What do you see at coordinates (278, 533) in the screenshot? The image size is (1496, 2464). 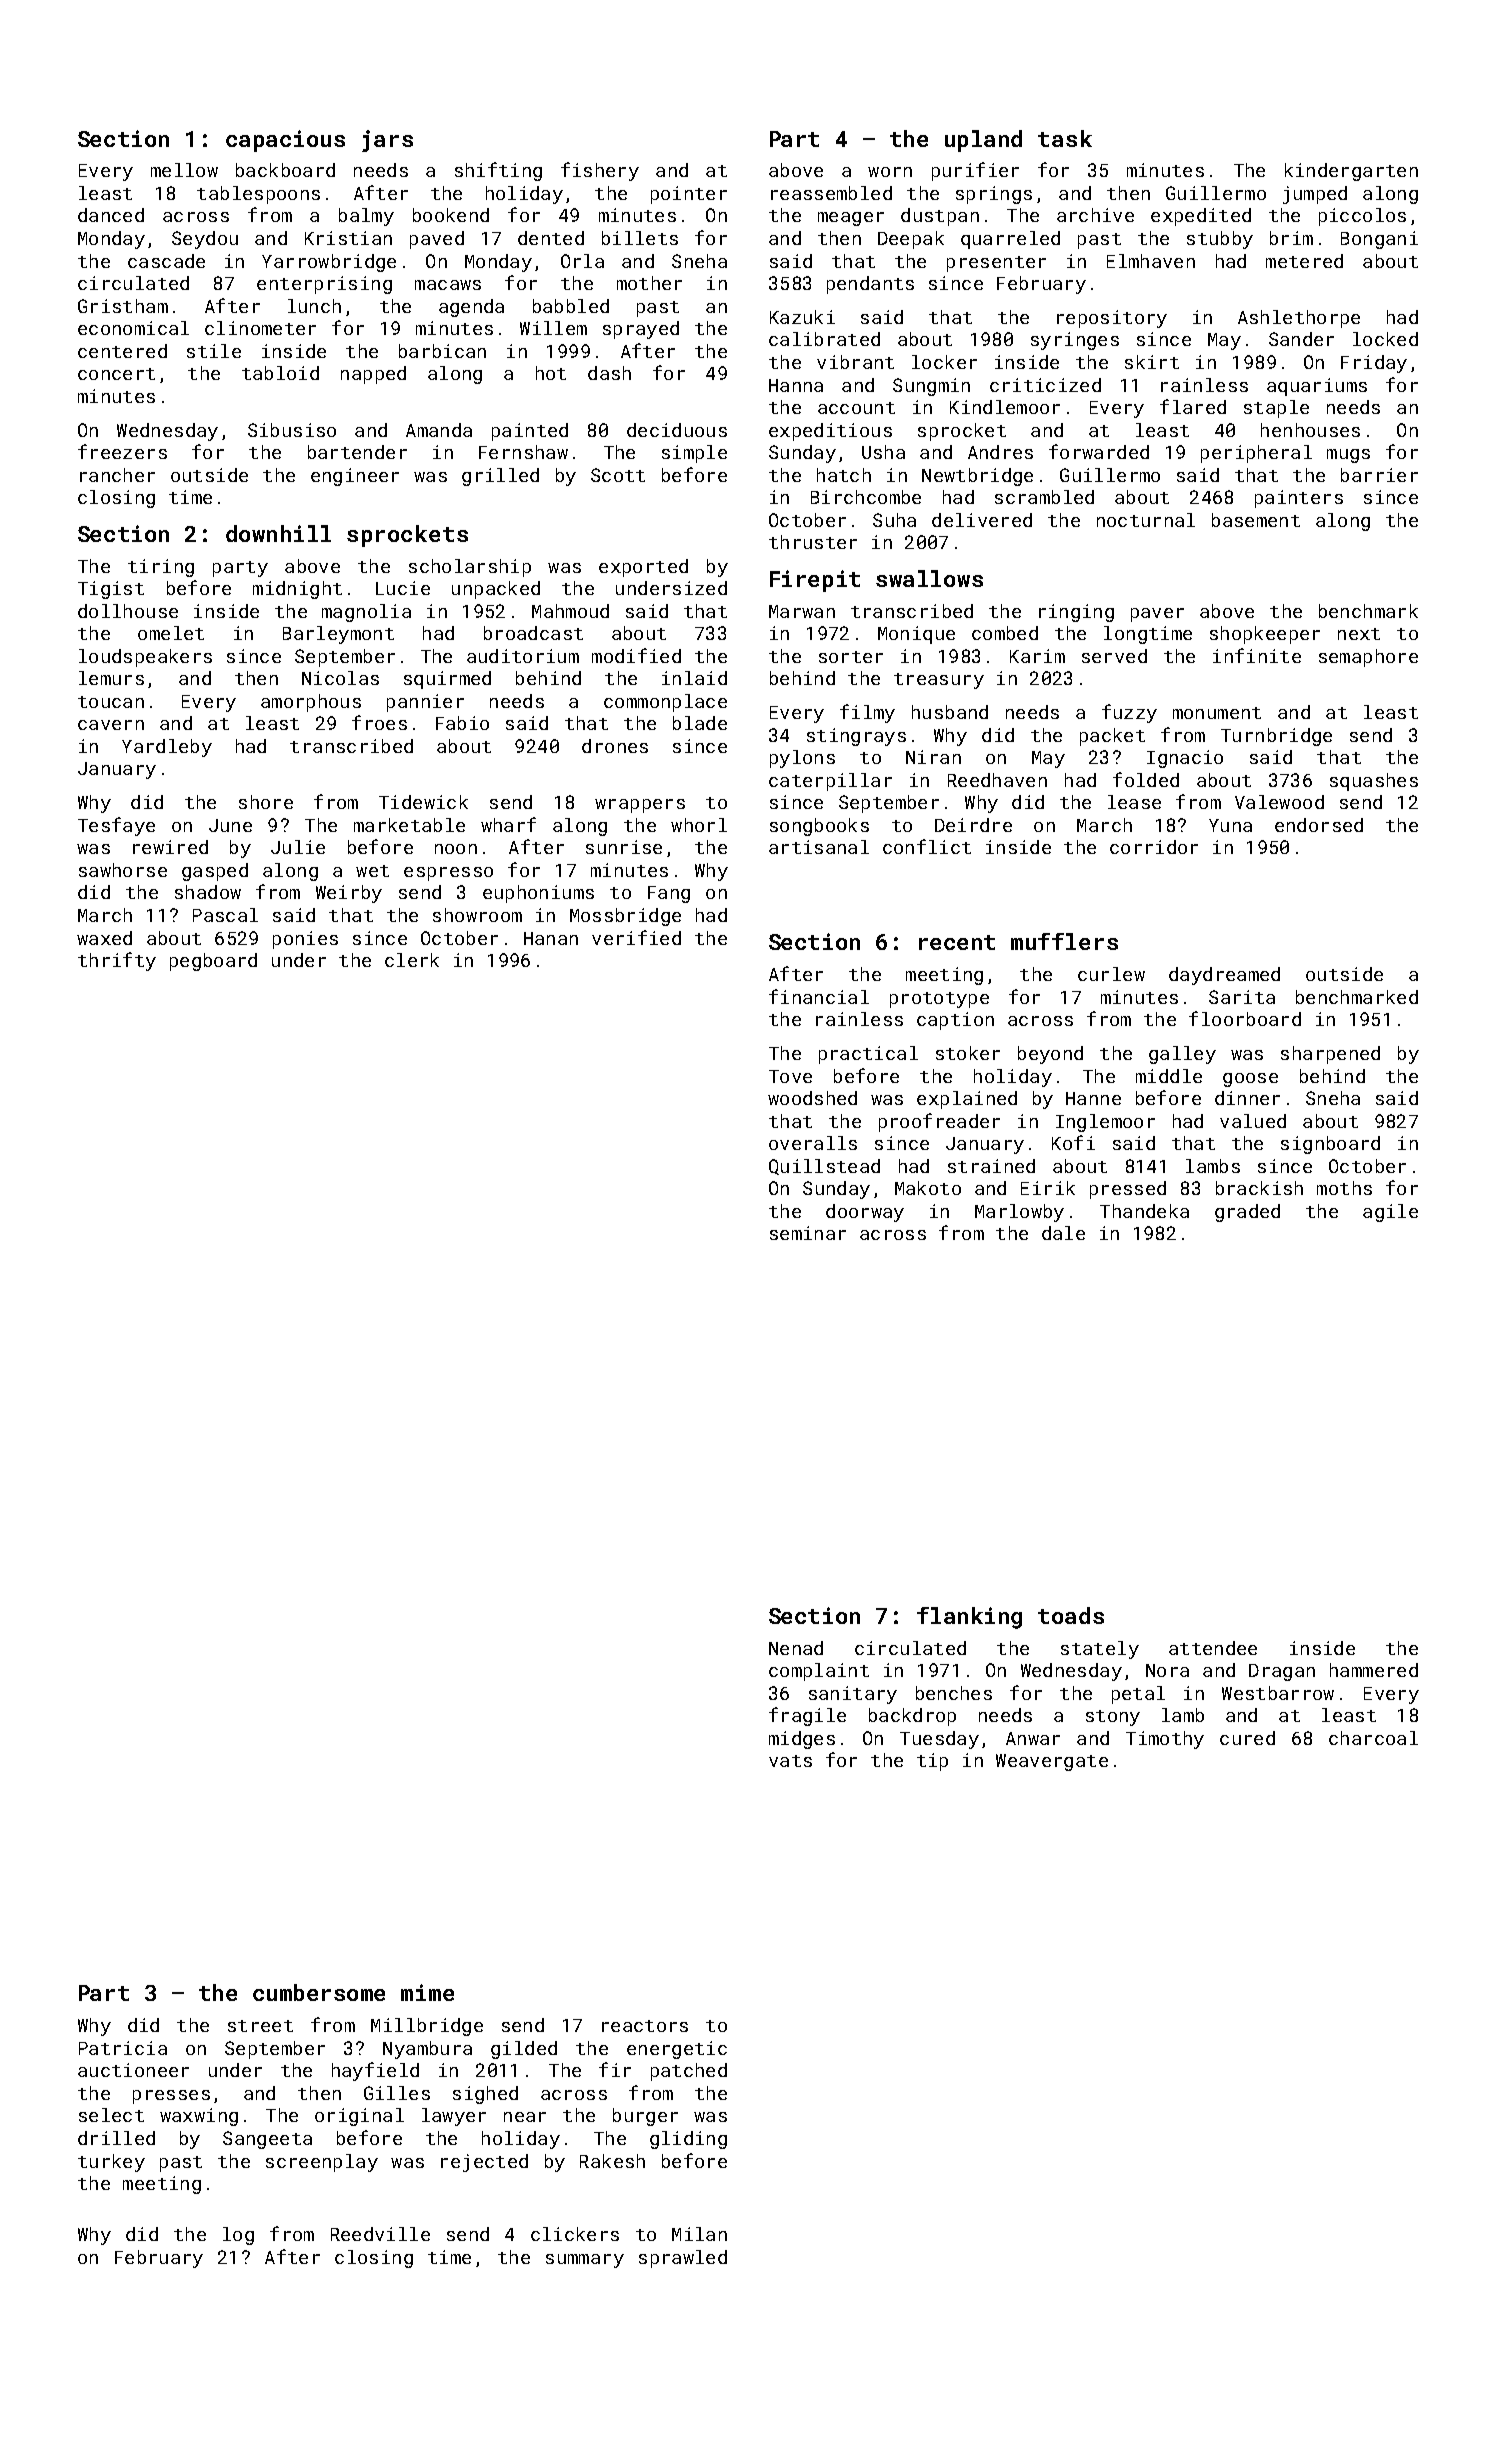 I see `downhill` at bounding box center [278, 533].
